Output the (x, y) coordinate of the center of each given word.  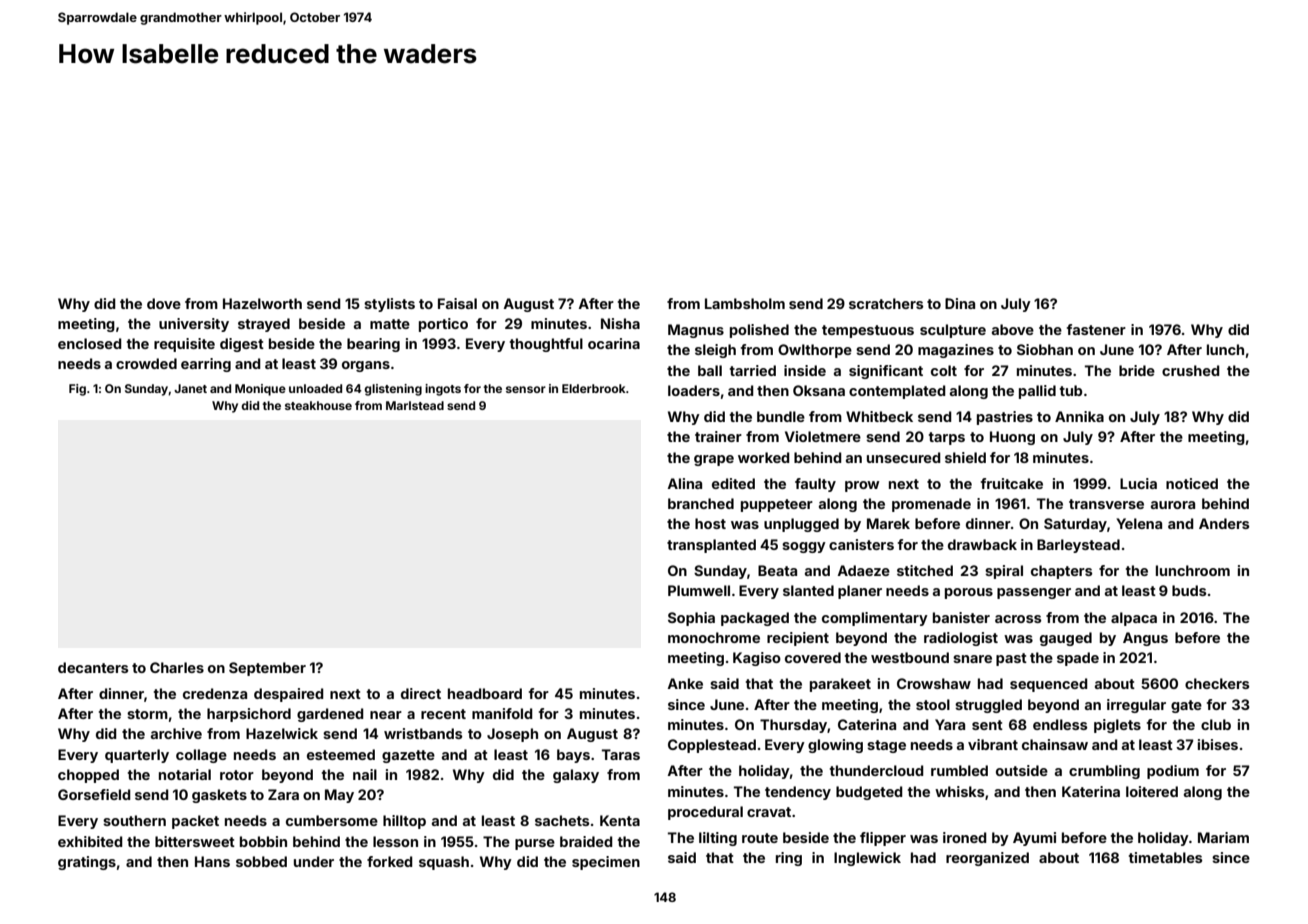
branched (701, 503)
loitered (1152, 791)
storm (147, 714)
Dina (960, 303)
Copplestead (712, 746)
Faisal (457, 303)
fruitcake (1012, 483)
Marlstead (415, 405)
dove (164, 303)
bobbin (263, 841)
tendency (798, 793)
